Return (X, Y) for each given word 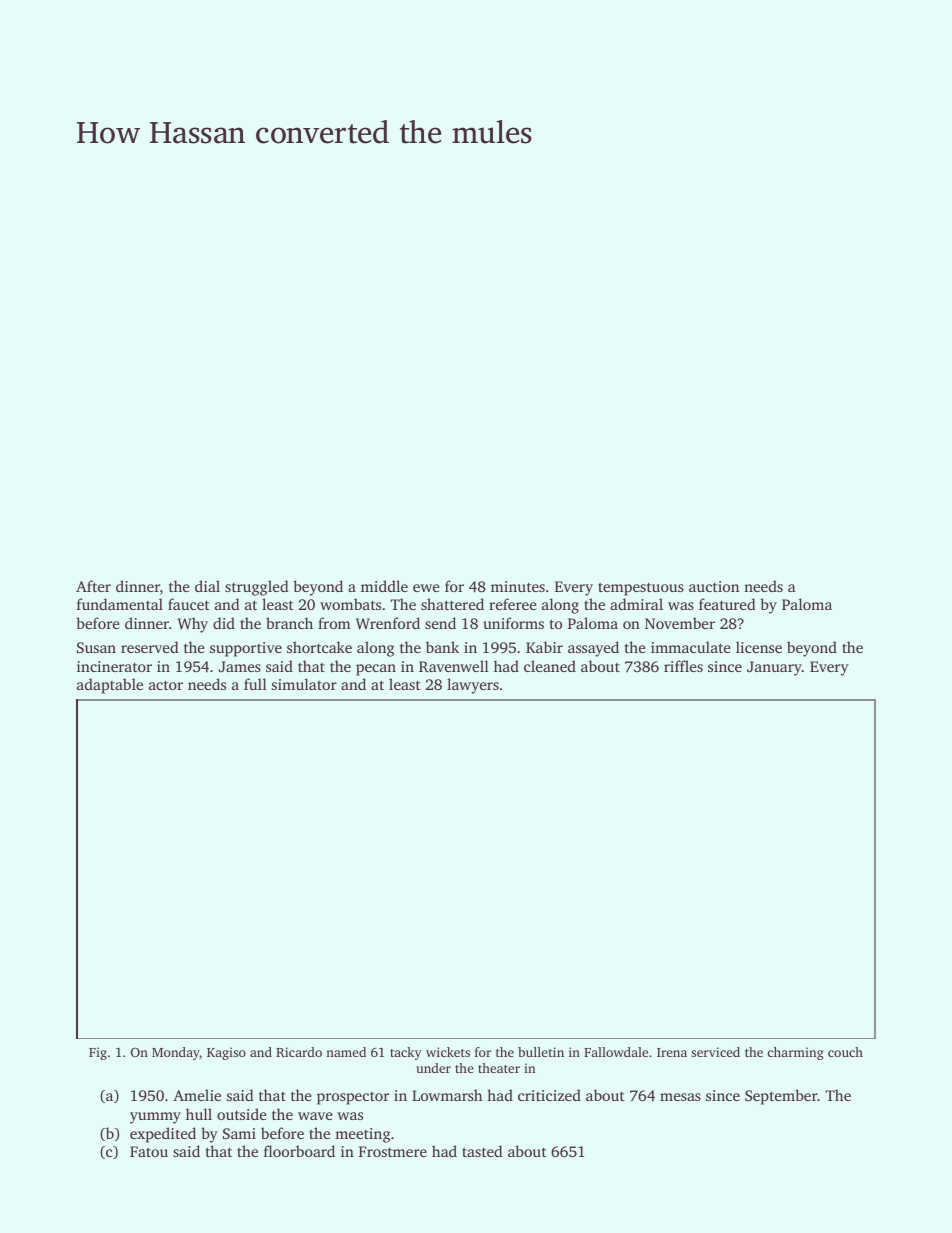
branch (289, 623)
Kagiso (226, 1053)
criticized (549, 1095)
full (255, 684)
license (759, 647)
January (774, 668)
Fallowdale (616, 1052)
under (434, 1068)
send (440, 623)
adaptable (110, 686)
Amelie (197, 1095)
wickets (448, 1052)
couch (845, 1052)
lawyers (473, 686)
